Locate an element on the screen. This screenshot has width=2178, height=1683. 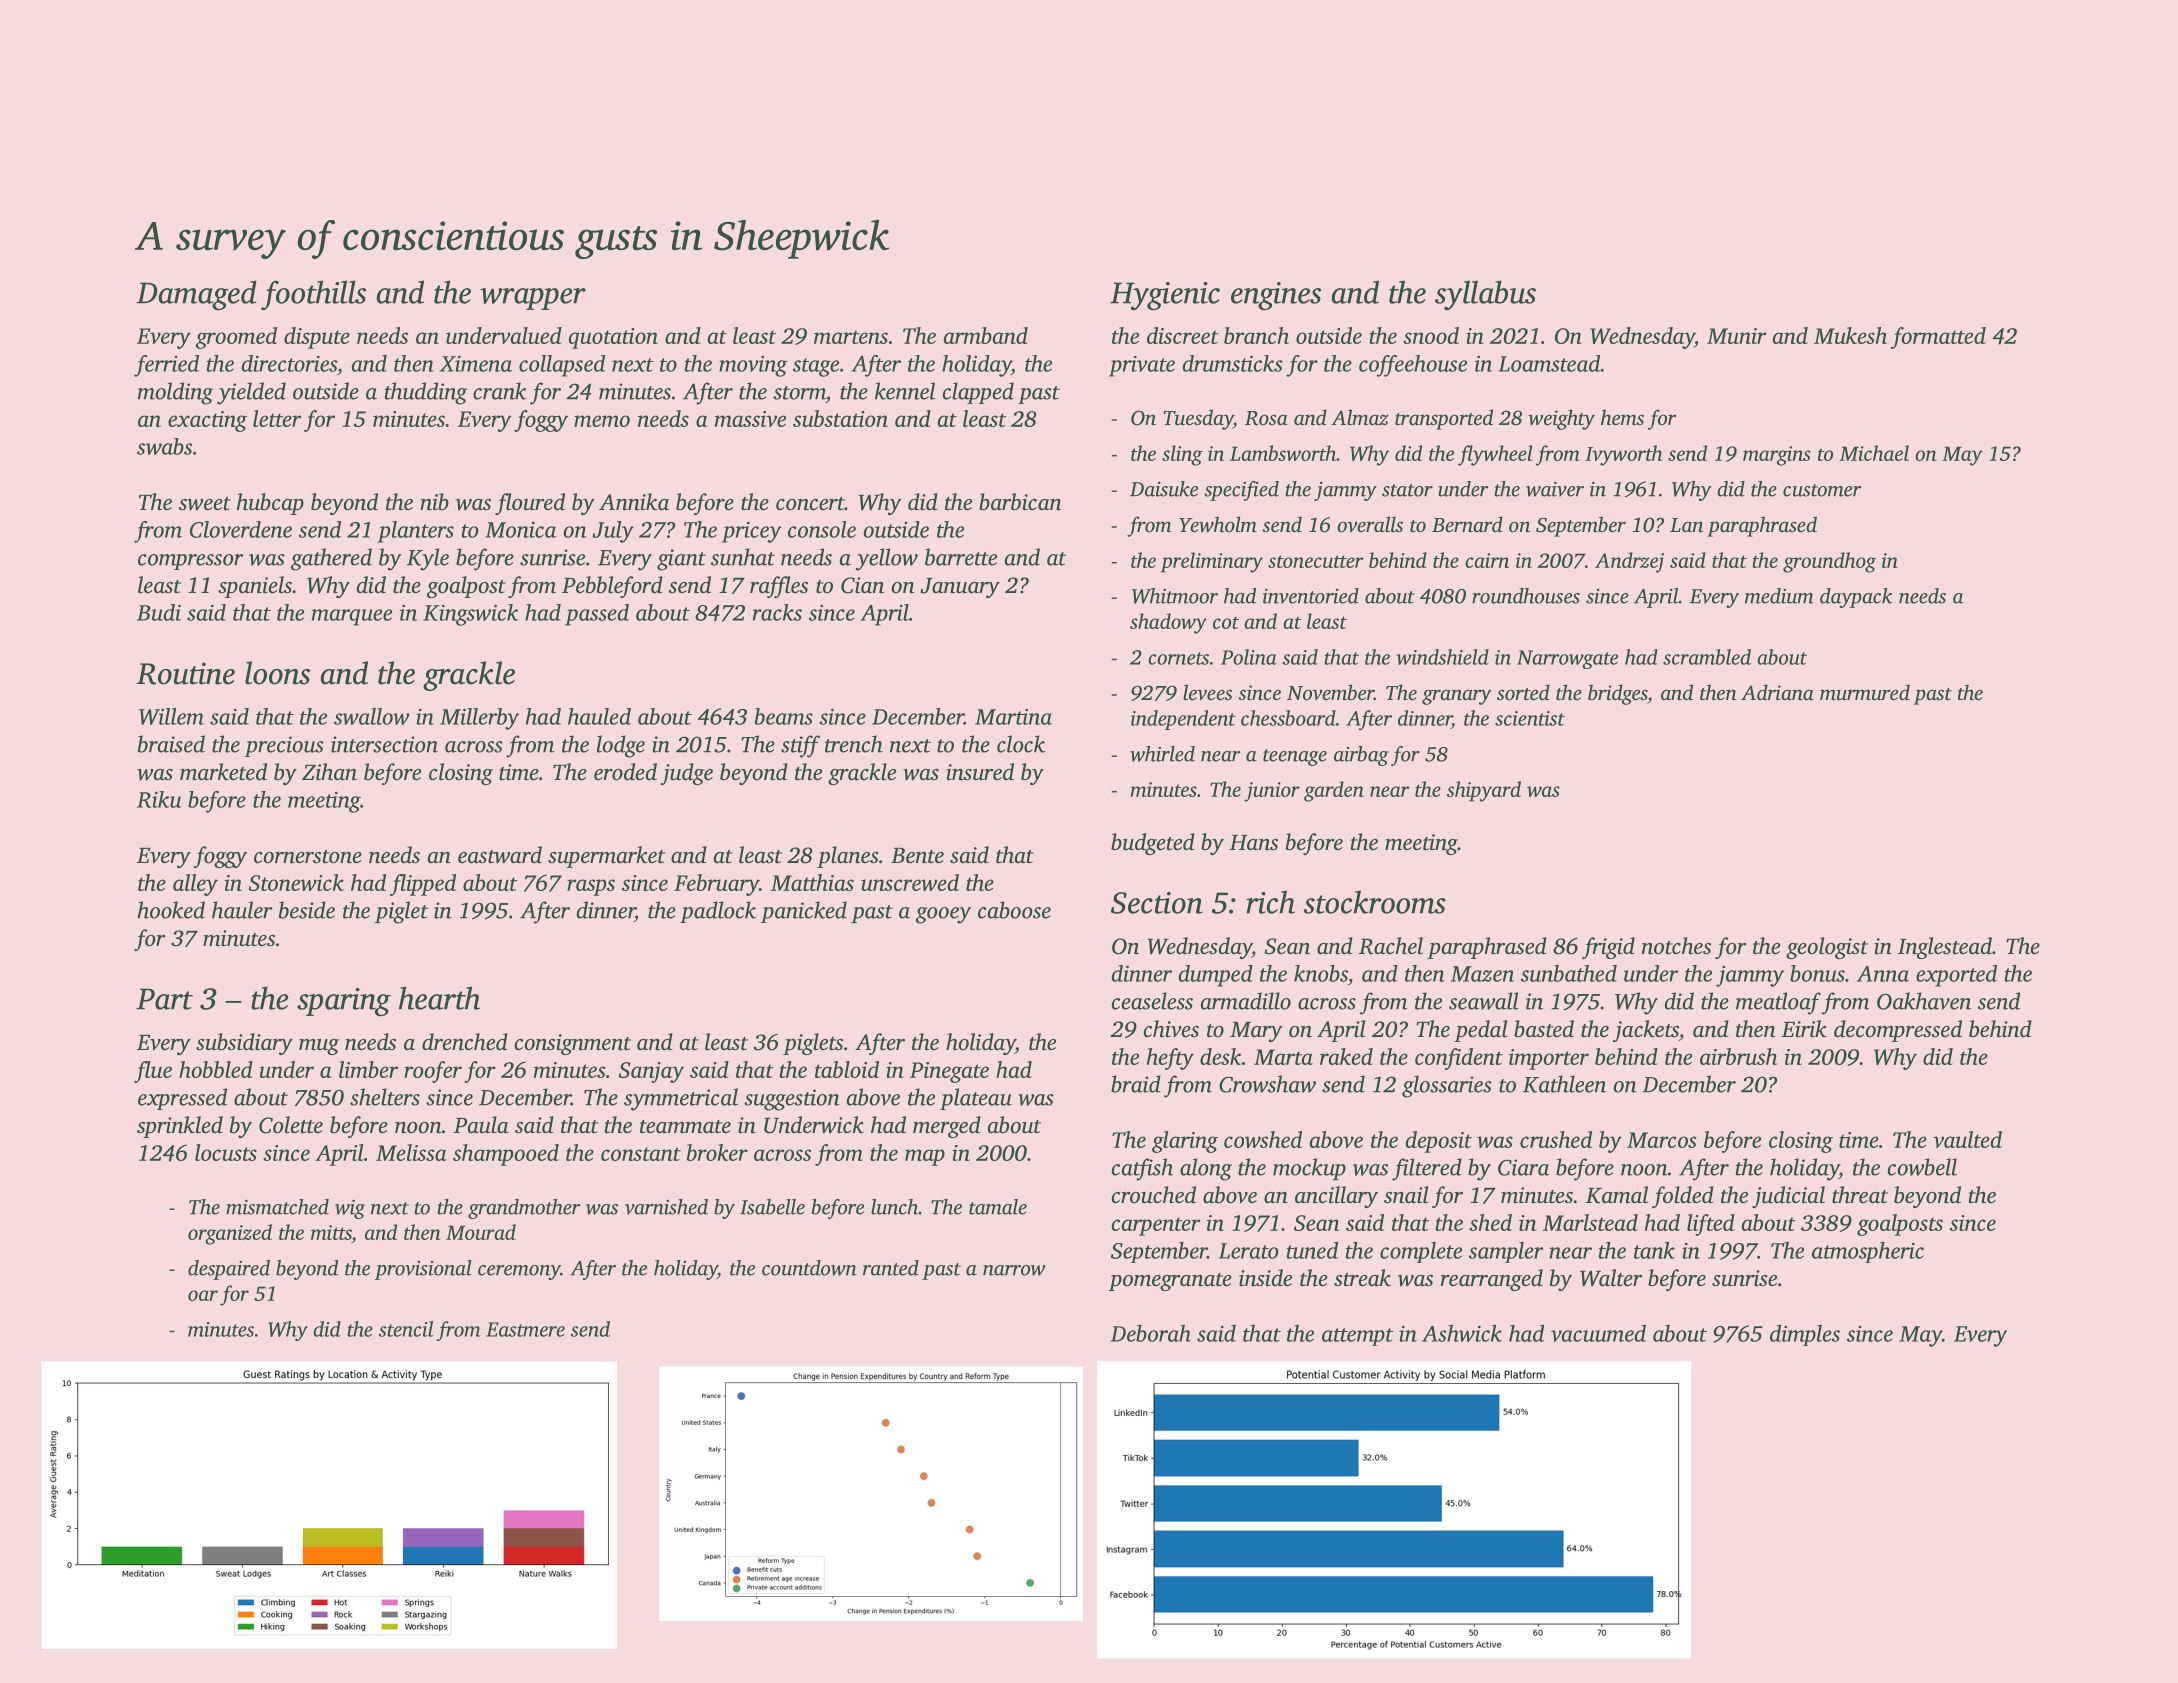
swallow is located at coordinates (371, 716).
